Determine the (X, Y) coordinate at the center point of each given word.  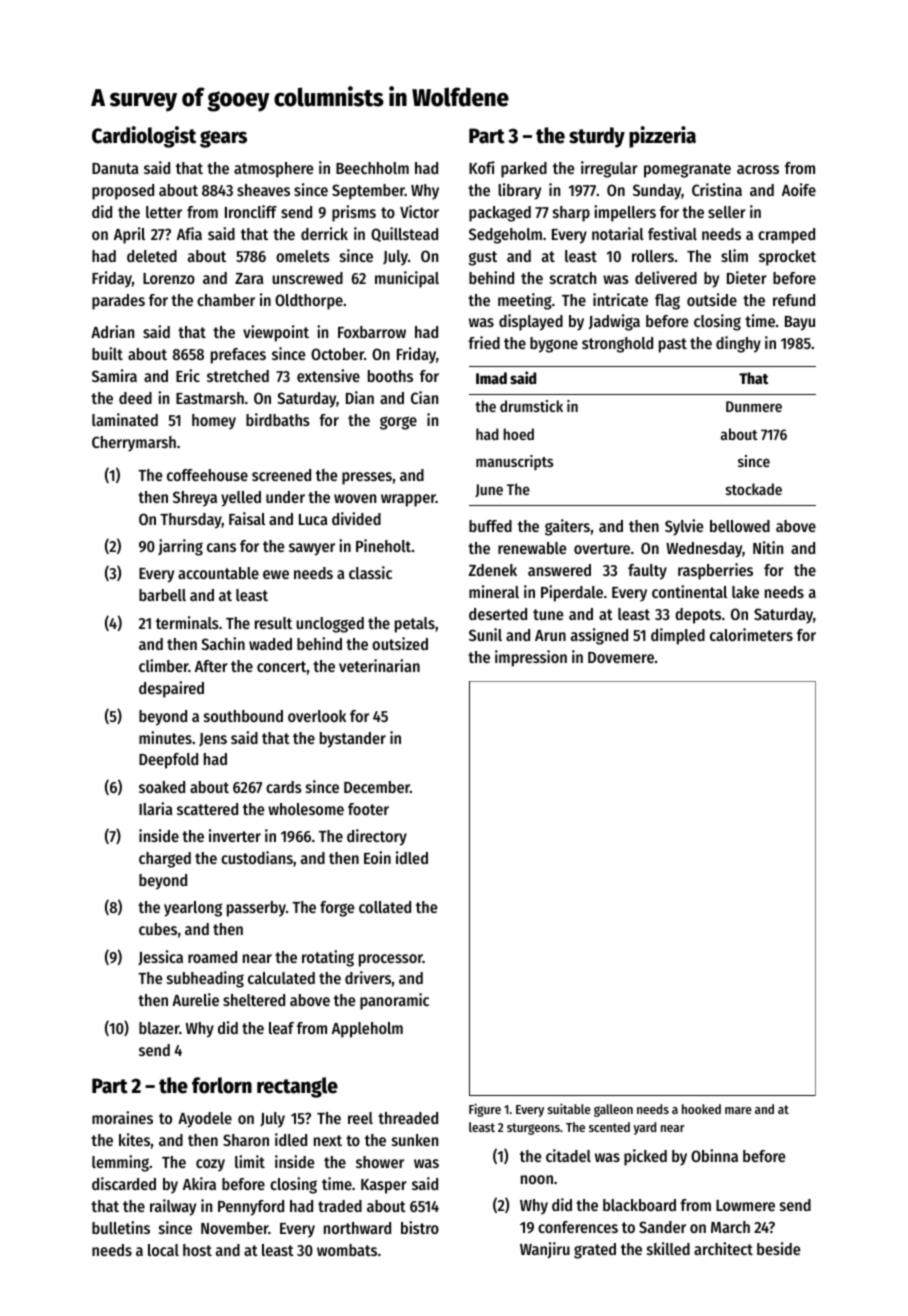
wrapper (408, 500)
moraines (122, 1117)
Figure (485, 1110)
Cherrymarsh (134, 444)
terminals (187, 622)
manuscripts (514, 462)
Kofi (482, 167)
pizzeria (662, 137)
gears (223, 139)
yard (644, 1128)
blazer (159, 1028)
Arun (550, 635)
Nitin (768, 547)
